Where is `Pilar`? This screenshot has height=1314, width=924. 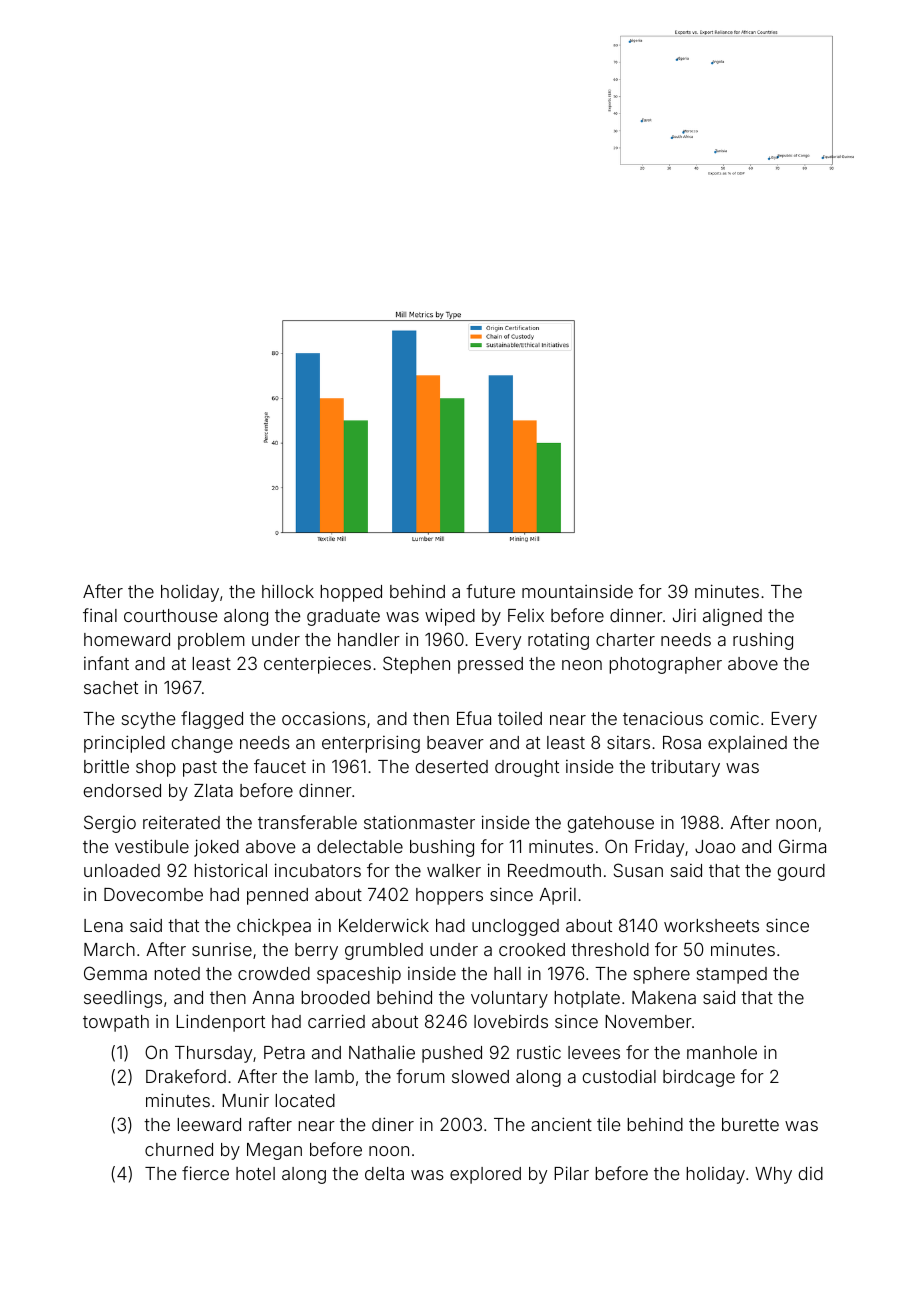 Pilar is located at coordinates (571, 1173).
